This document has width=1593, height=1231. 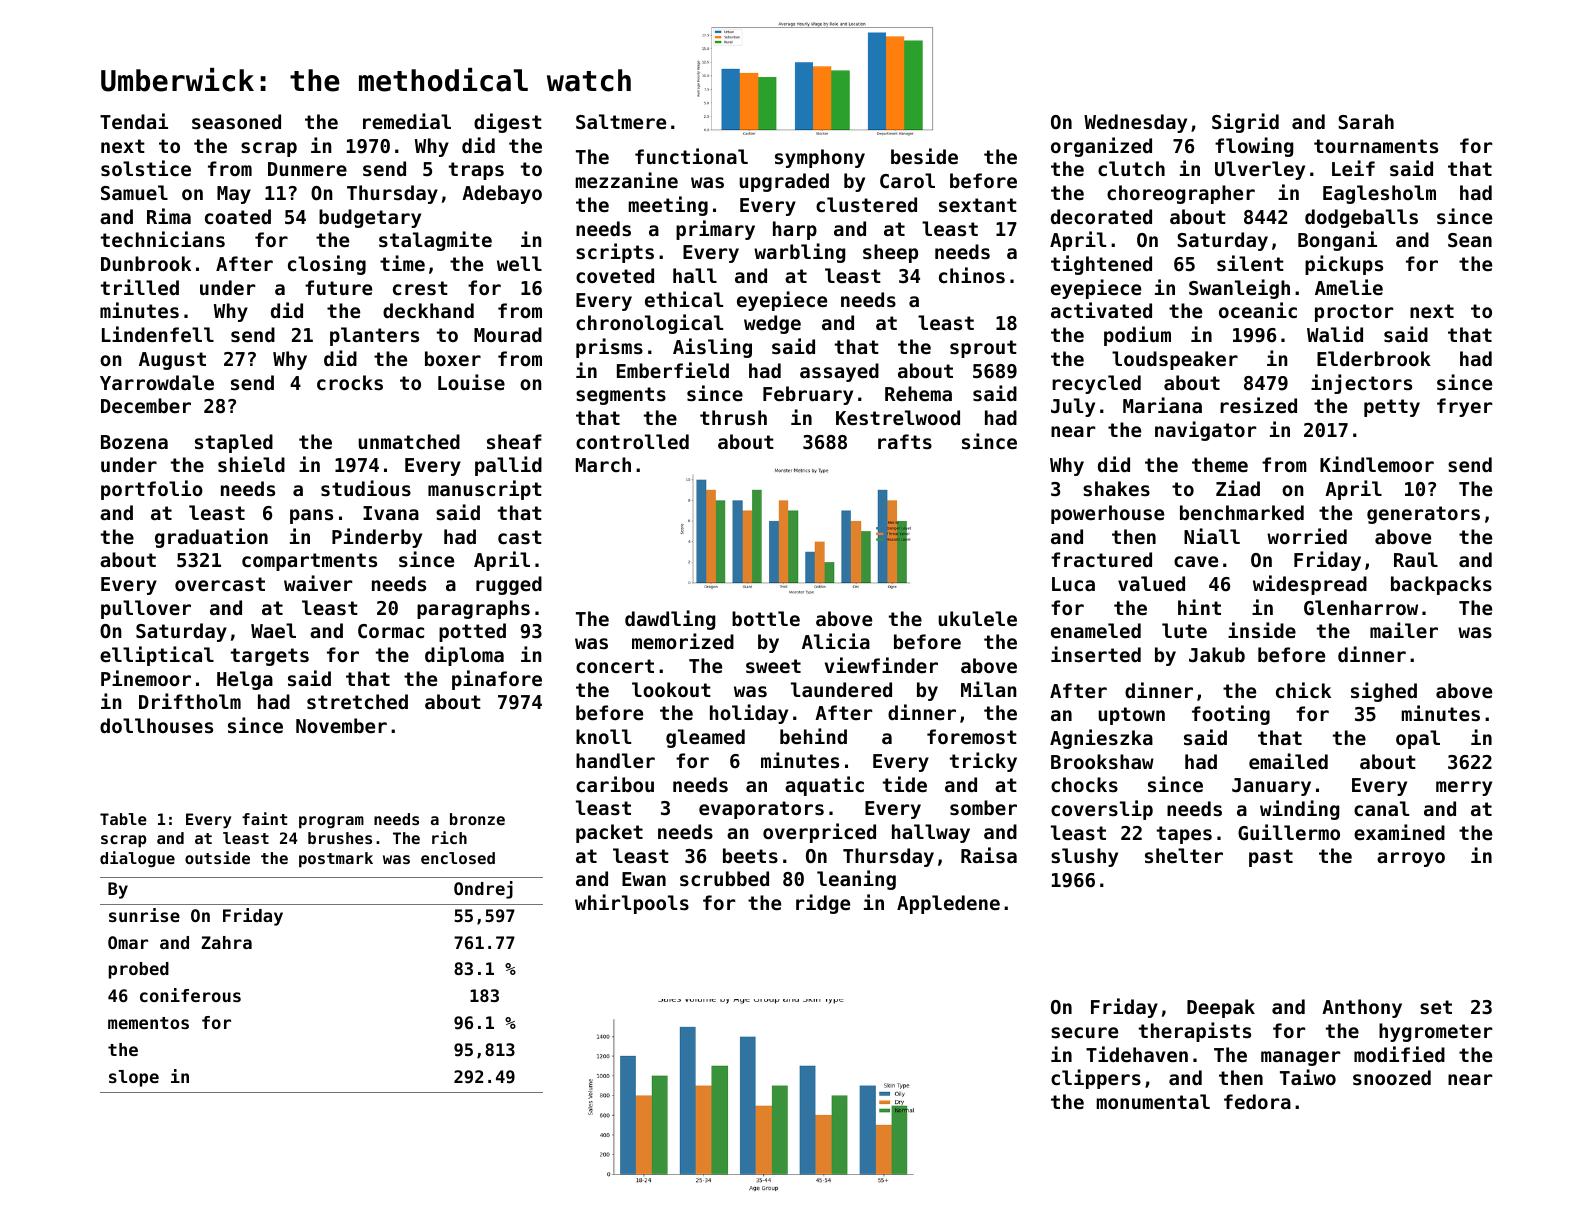 What do you see at coordinates (924, 156) in the document?
I see `beside` at bounding box center [924, 156].
